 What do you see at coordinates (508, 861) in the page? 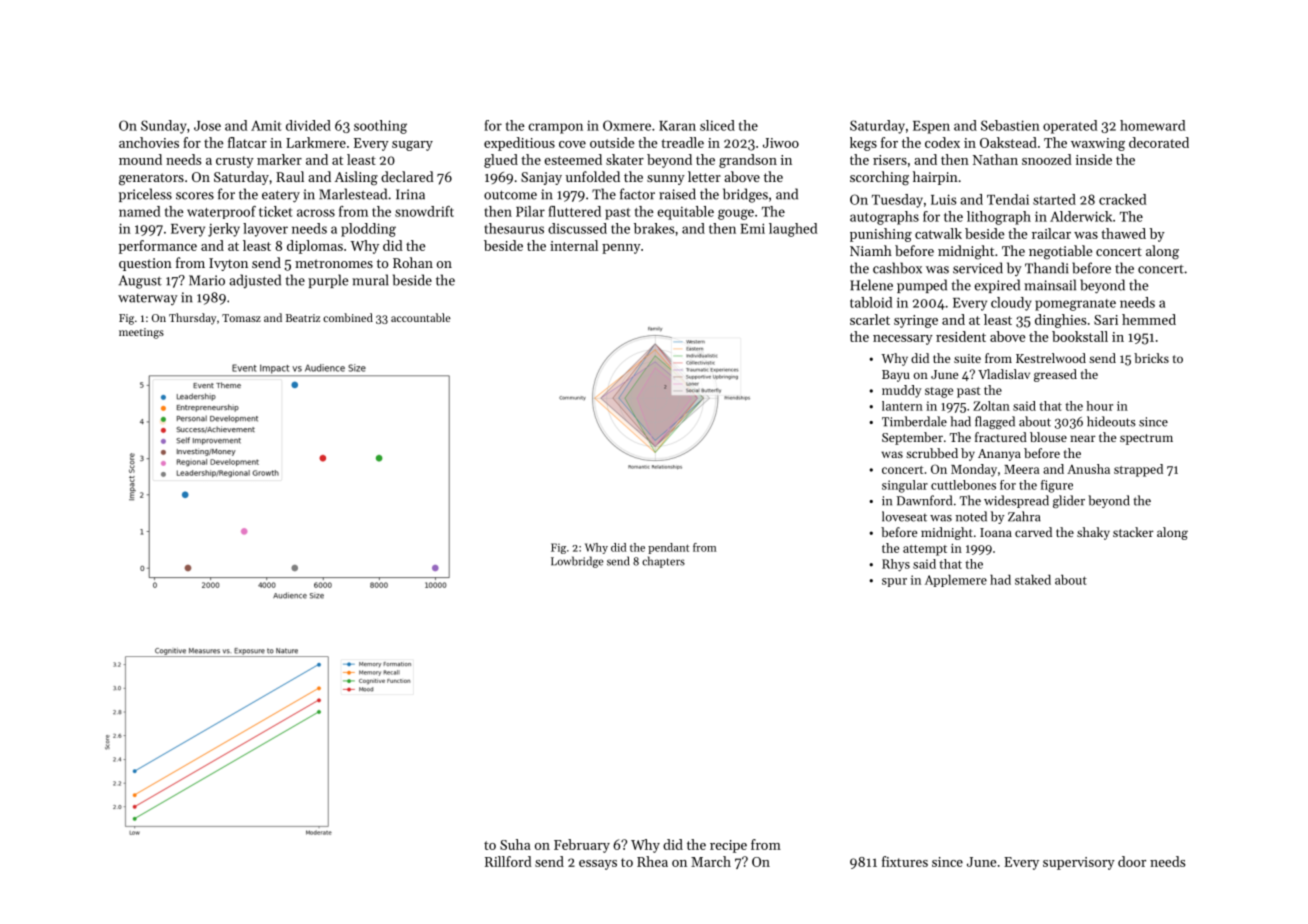
I see `Rillford` at bounding box center [508, 861].
